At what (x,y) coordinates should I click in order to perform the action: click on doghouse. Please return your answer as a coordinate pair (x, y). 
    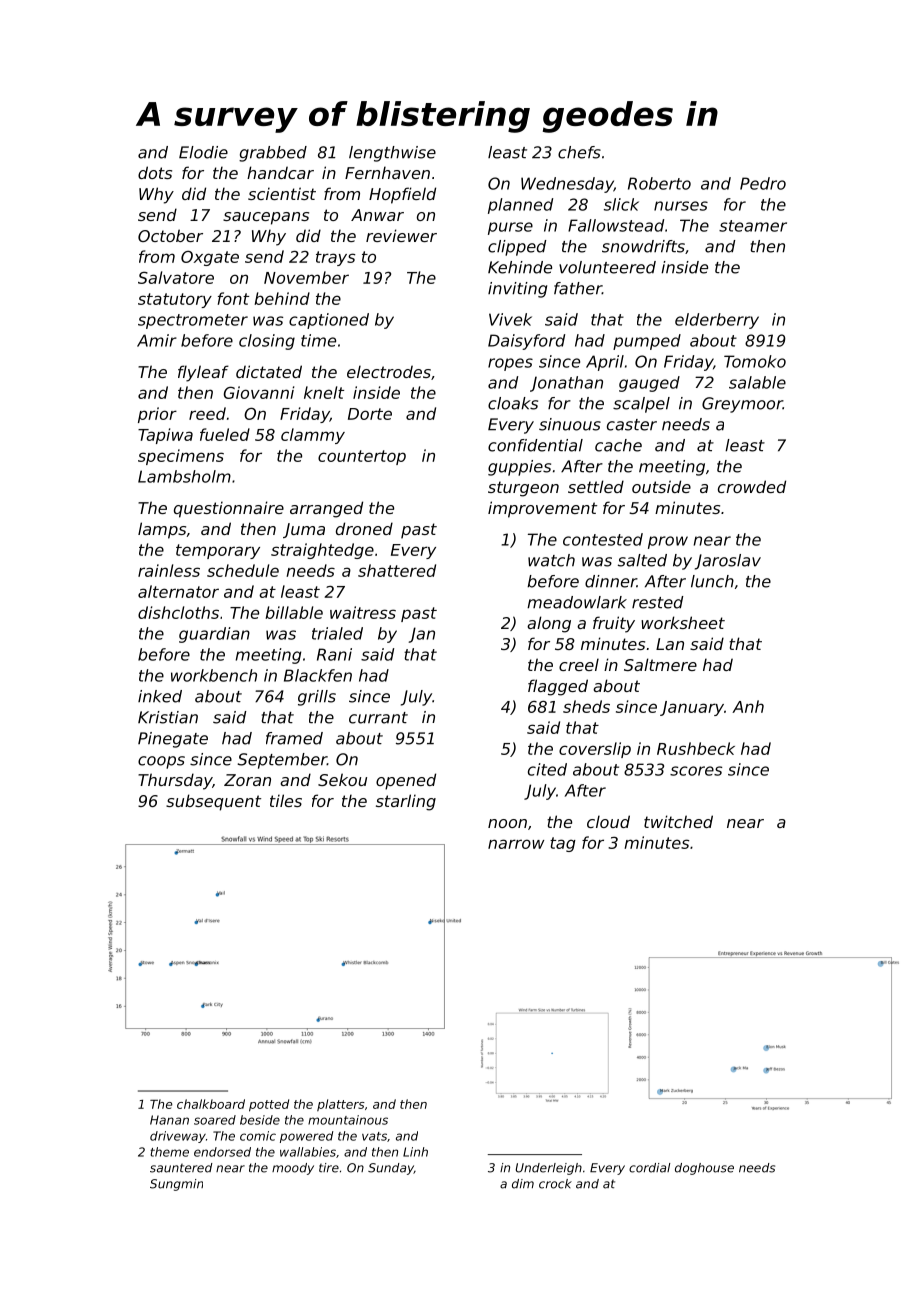
    Looking at the image, I should click on (704, 1169).
